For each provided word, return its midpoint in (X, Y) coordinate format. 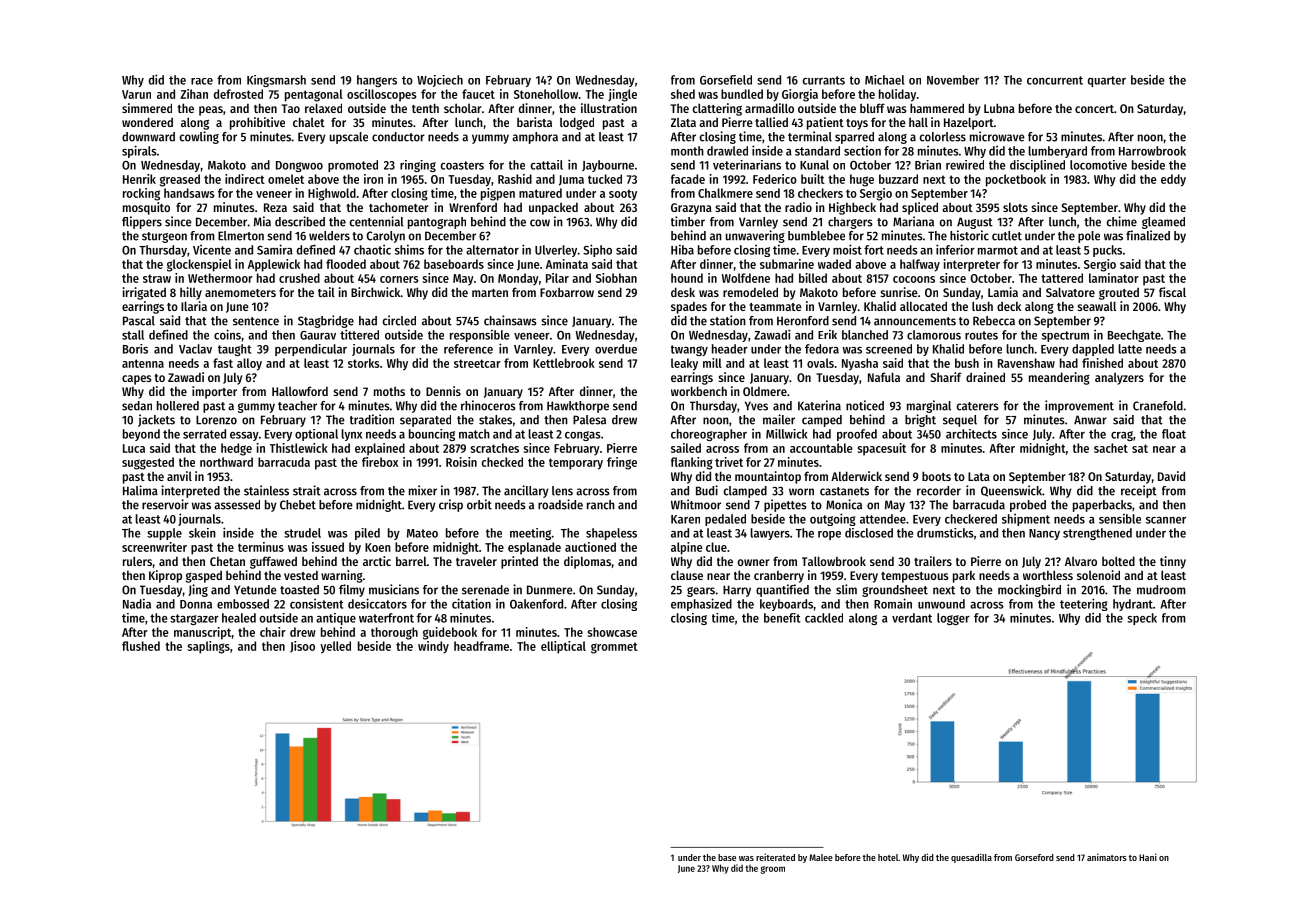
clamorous (934, 335)
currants (824, 80)
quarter (1107, 81)
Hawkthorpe (578, 407)
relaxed (323, 108)
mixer (423, 490)
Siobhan (616, 278)
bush (967, 363)
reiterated (775, 857)
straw (157, 278)
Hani (1148, 857)
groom (772, 870)
